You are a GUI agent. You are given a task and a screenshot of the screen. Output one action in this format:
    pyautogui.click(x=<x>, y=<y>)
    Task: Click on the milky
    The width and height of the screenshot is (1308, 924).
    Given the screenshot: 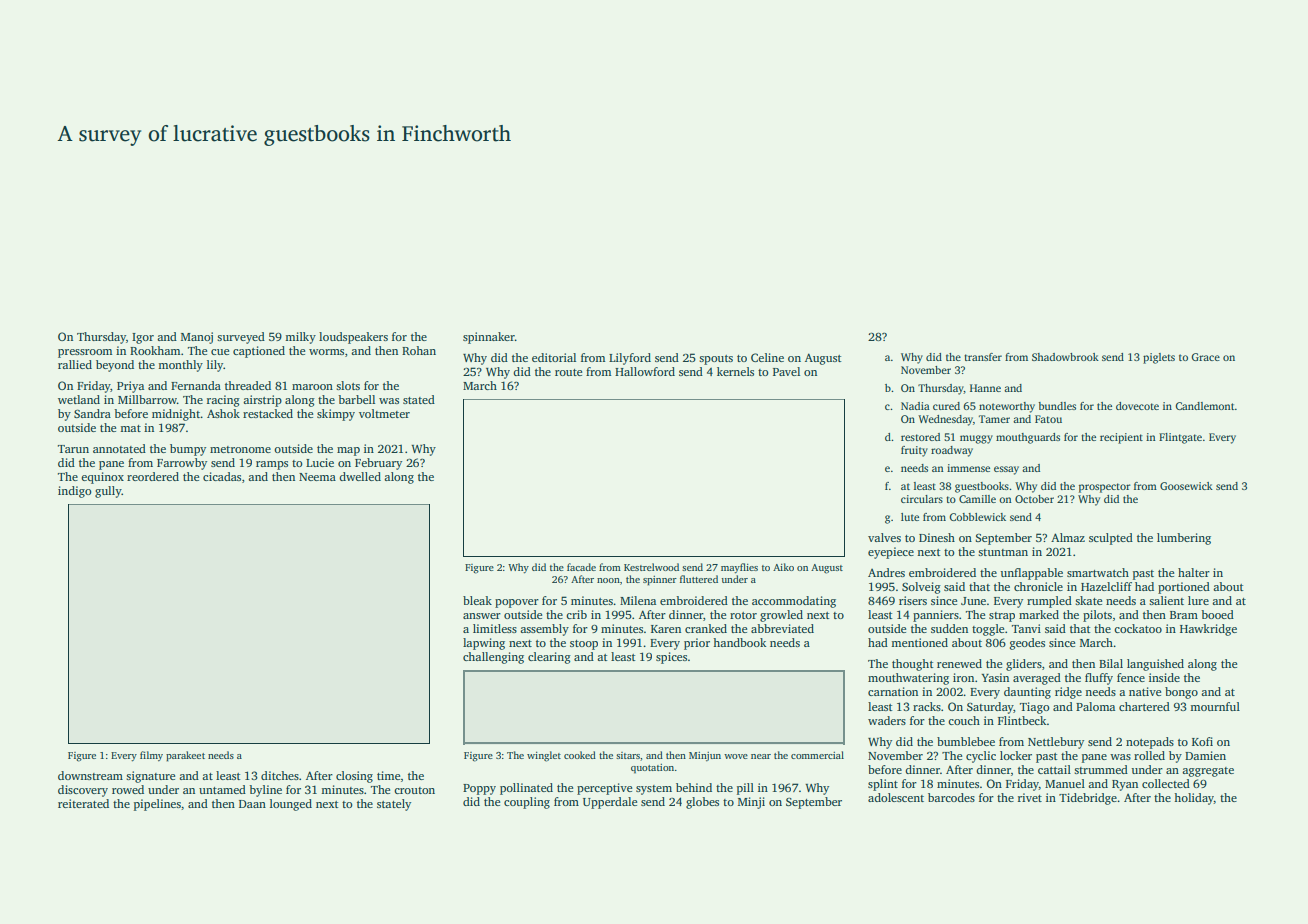 What is the action you would take?
    pyautogui.click(x=301, y=338)
